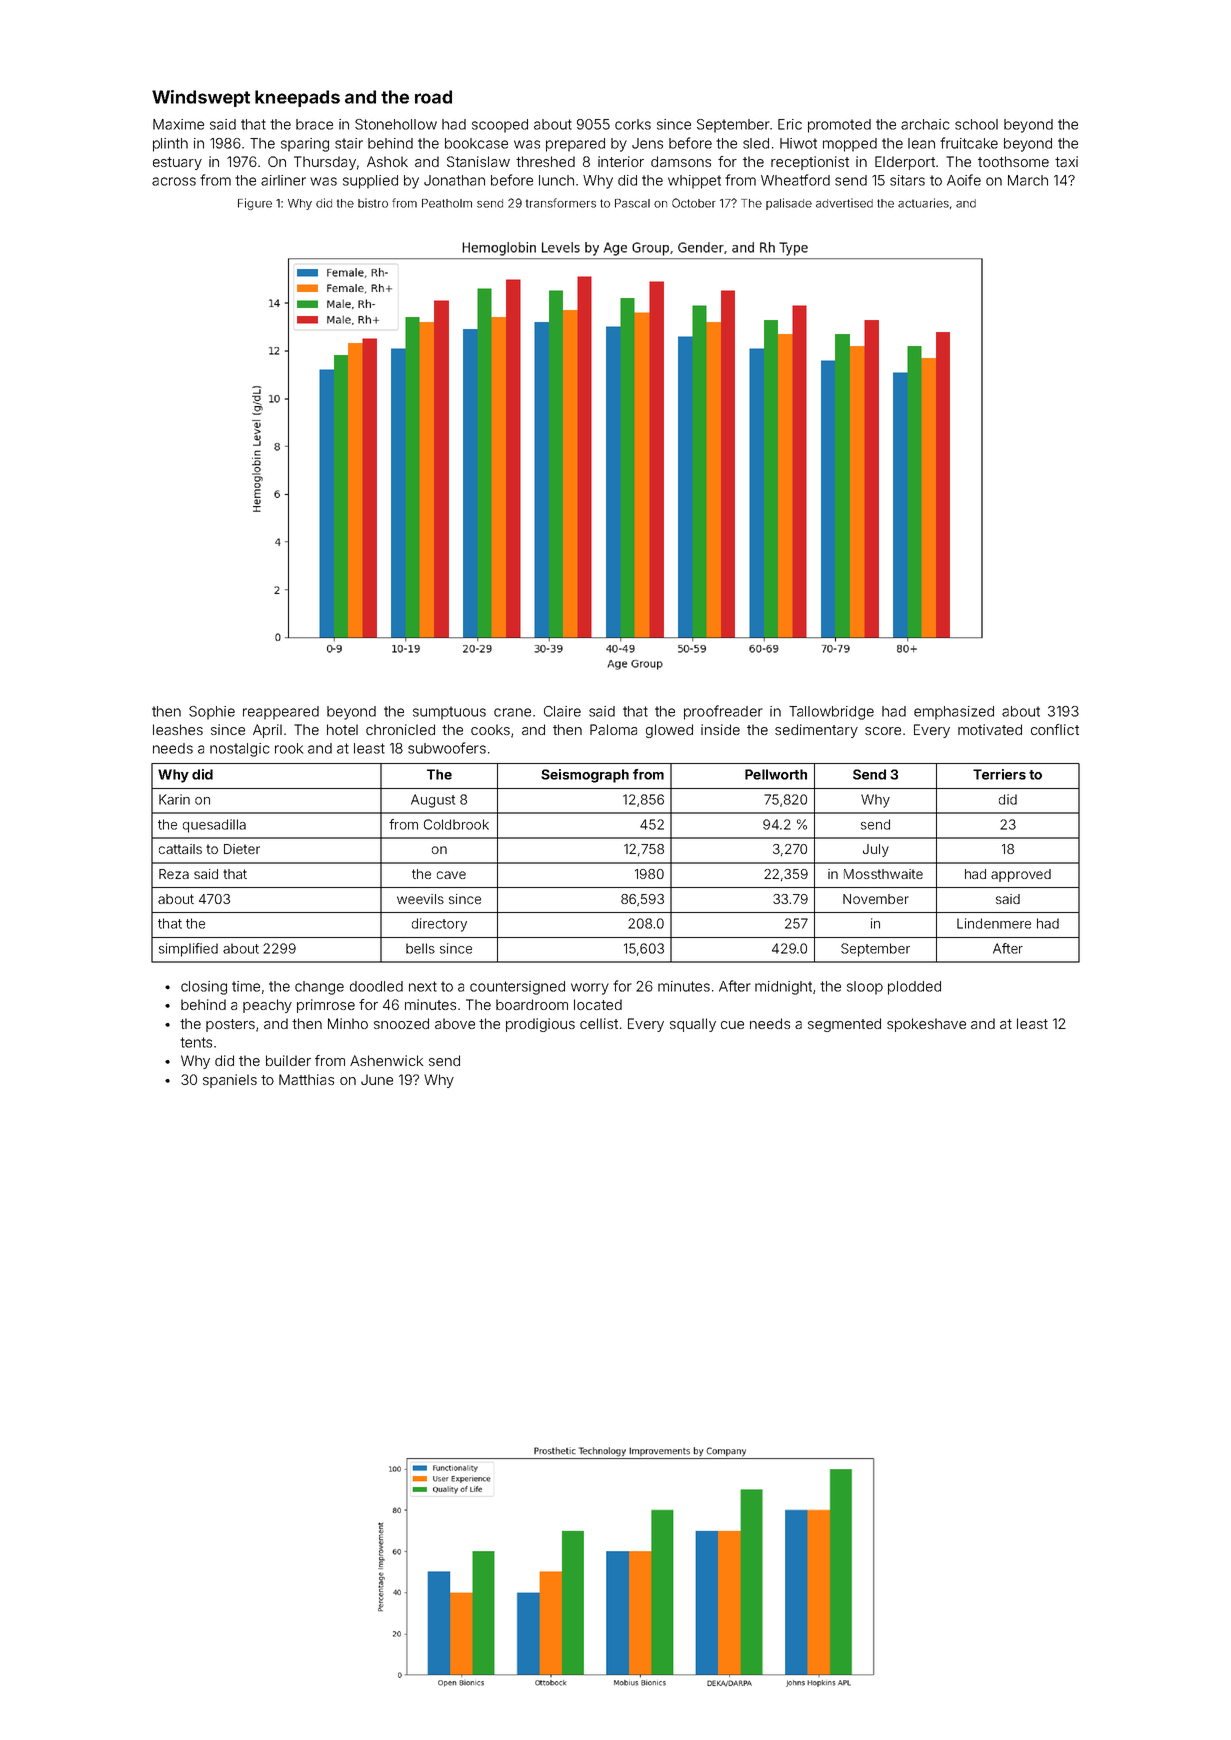 The image size is (1231, 1740). What do you see at coordinates (954, 713) in the document?
I see `emphasized` at bounding box center [954, 713].
